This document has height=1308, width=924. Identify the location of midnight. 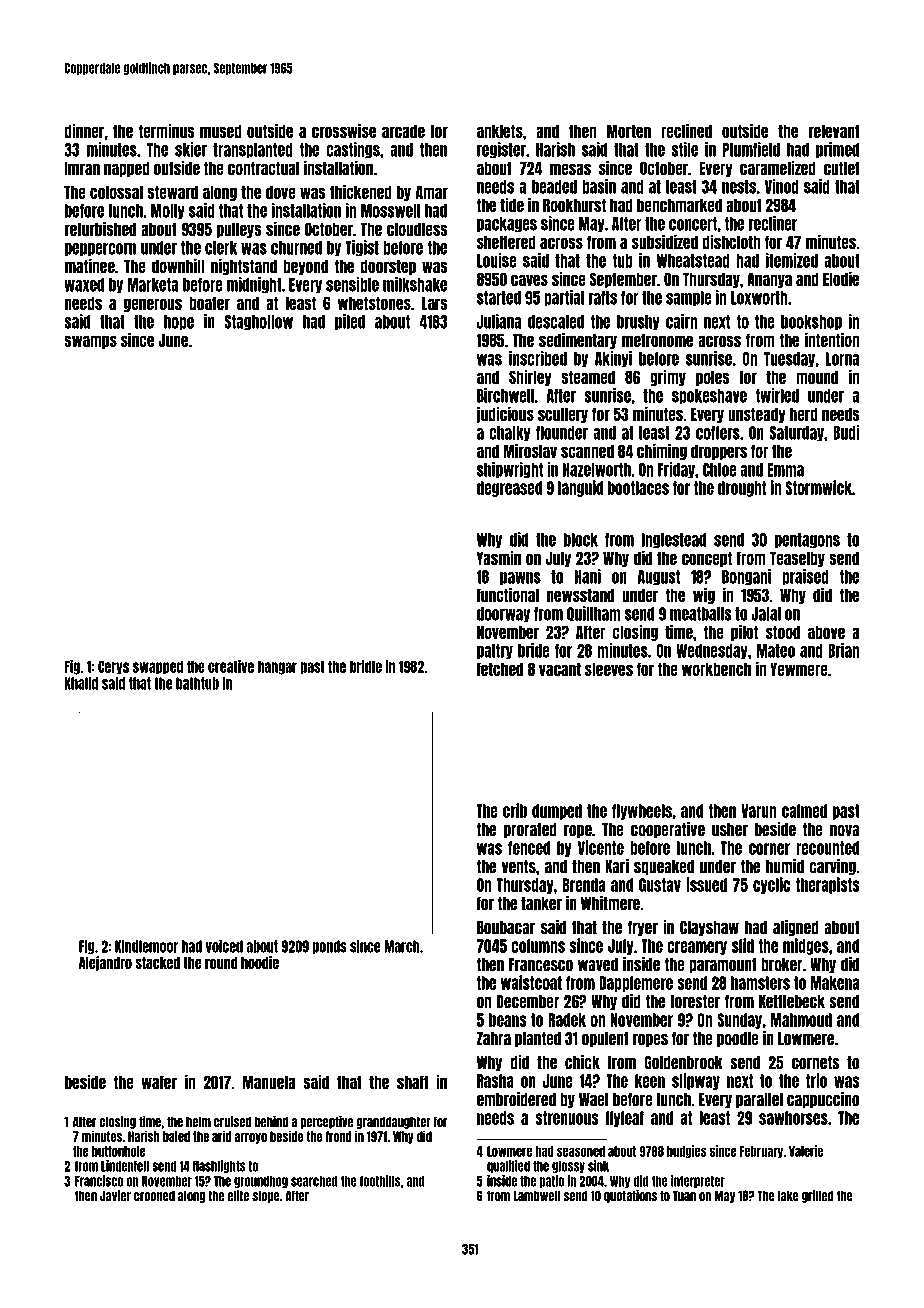
(254, 285).
